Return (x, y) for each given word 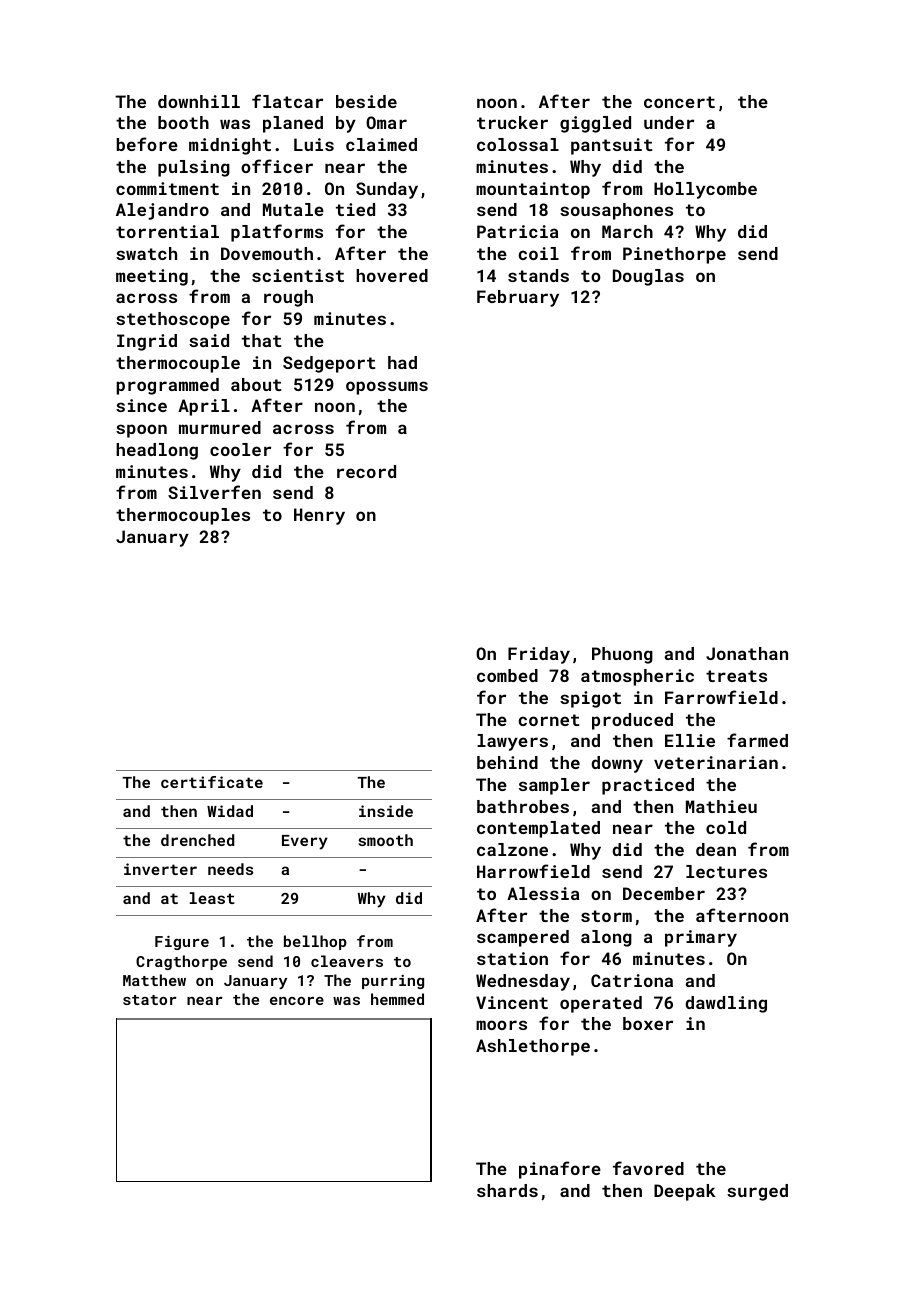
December (664, 893)
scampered (523, 938)
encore (297, 1001)
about (256, 384)
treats (736, 676)
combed (507, 675)
